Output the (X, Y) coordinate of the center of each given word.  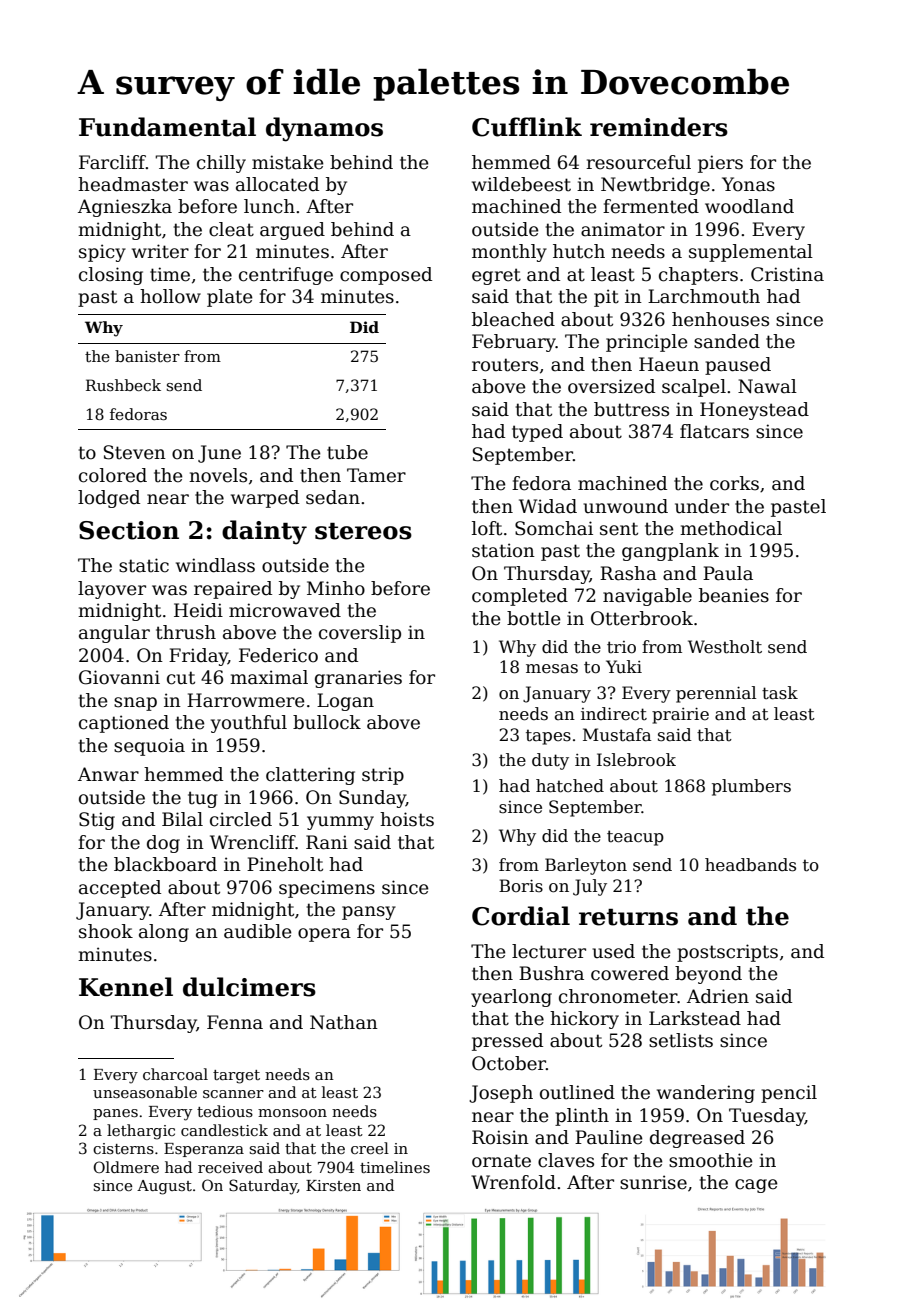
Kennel (126, 987)
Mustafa (617, 735)
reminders (659, 127)
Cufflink (527, 127)
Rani (327, 842)
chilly (221, 164)
